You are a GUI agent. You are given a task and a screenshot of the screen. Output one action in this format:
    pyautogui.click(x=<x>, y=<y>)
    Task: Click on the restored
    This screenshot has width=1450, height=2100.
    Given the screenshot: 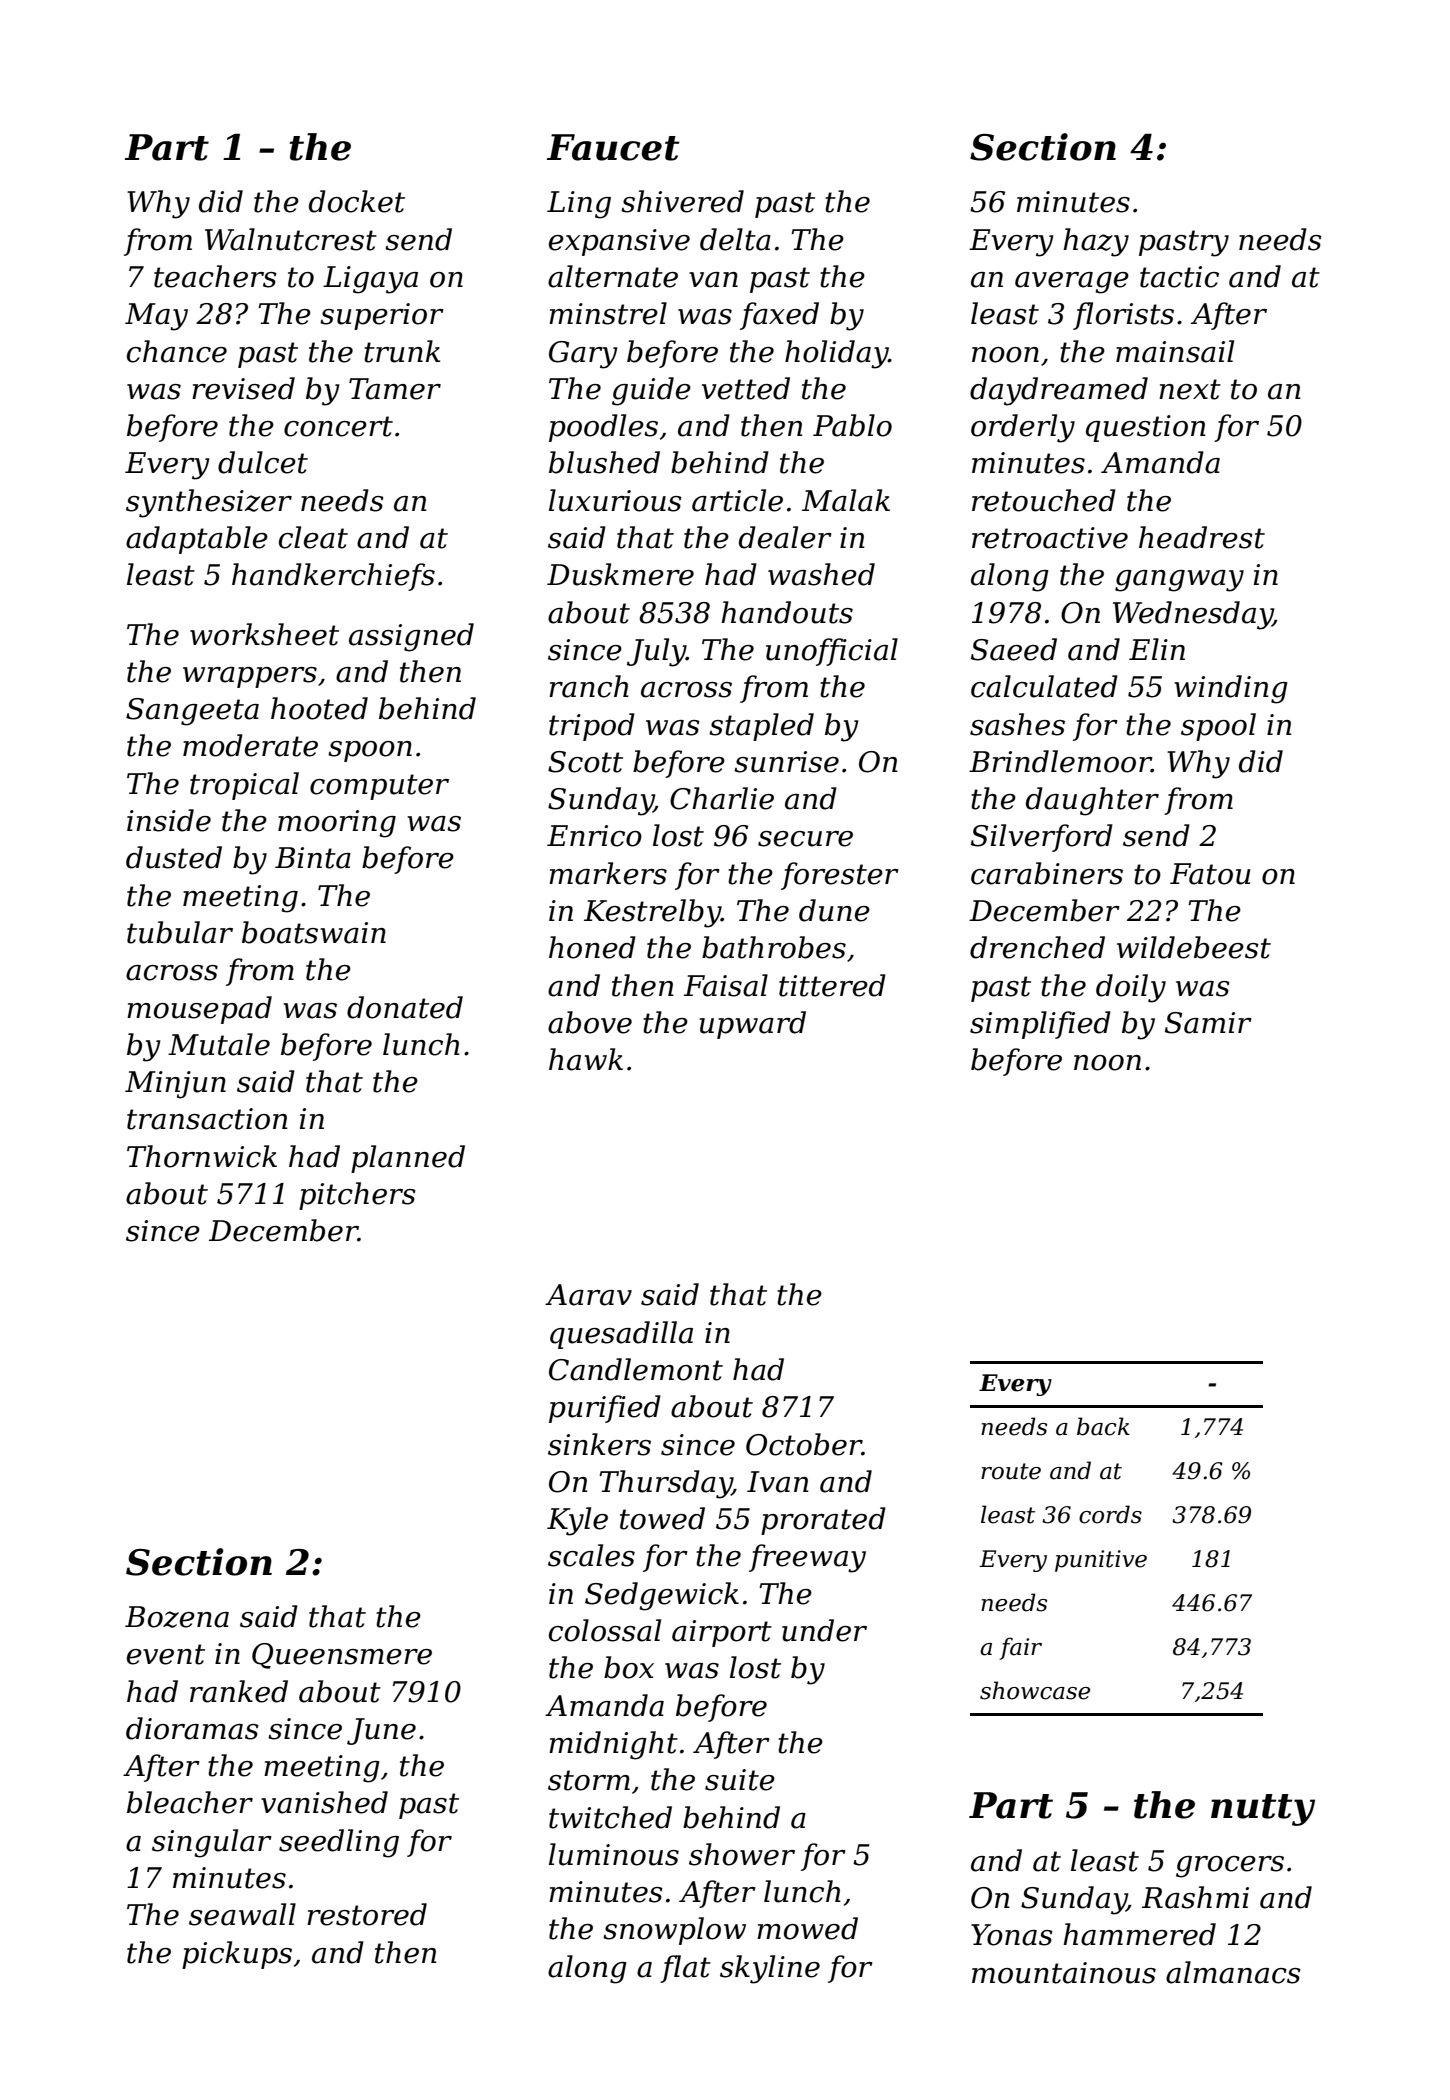 What is the action you would take?
    pyautogui.click(x=367, y=1914)
